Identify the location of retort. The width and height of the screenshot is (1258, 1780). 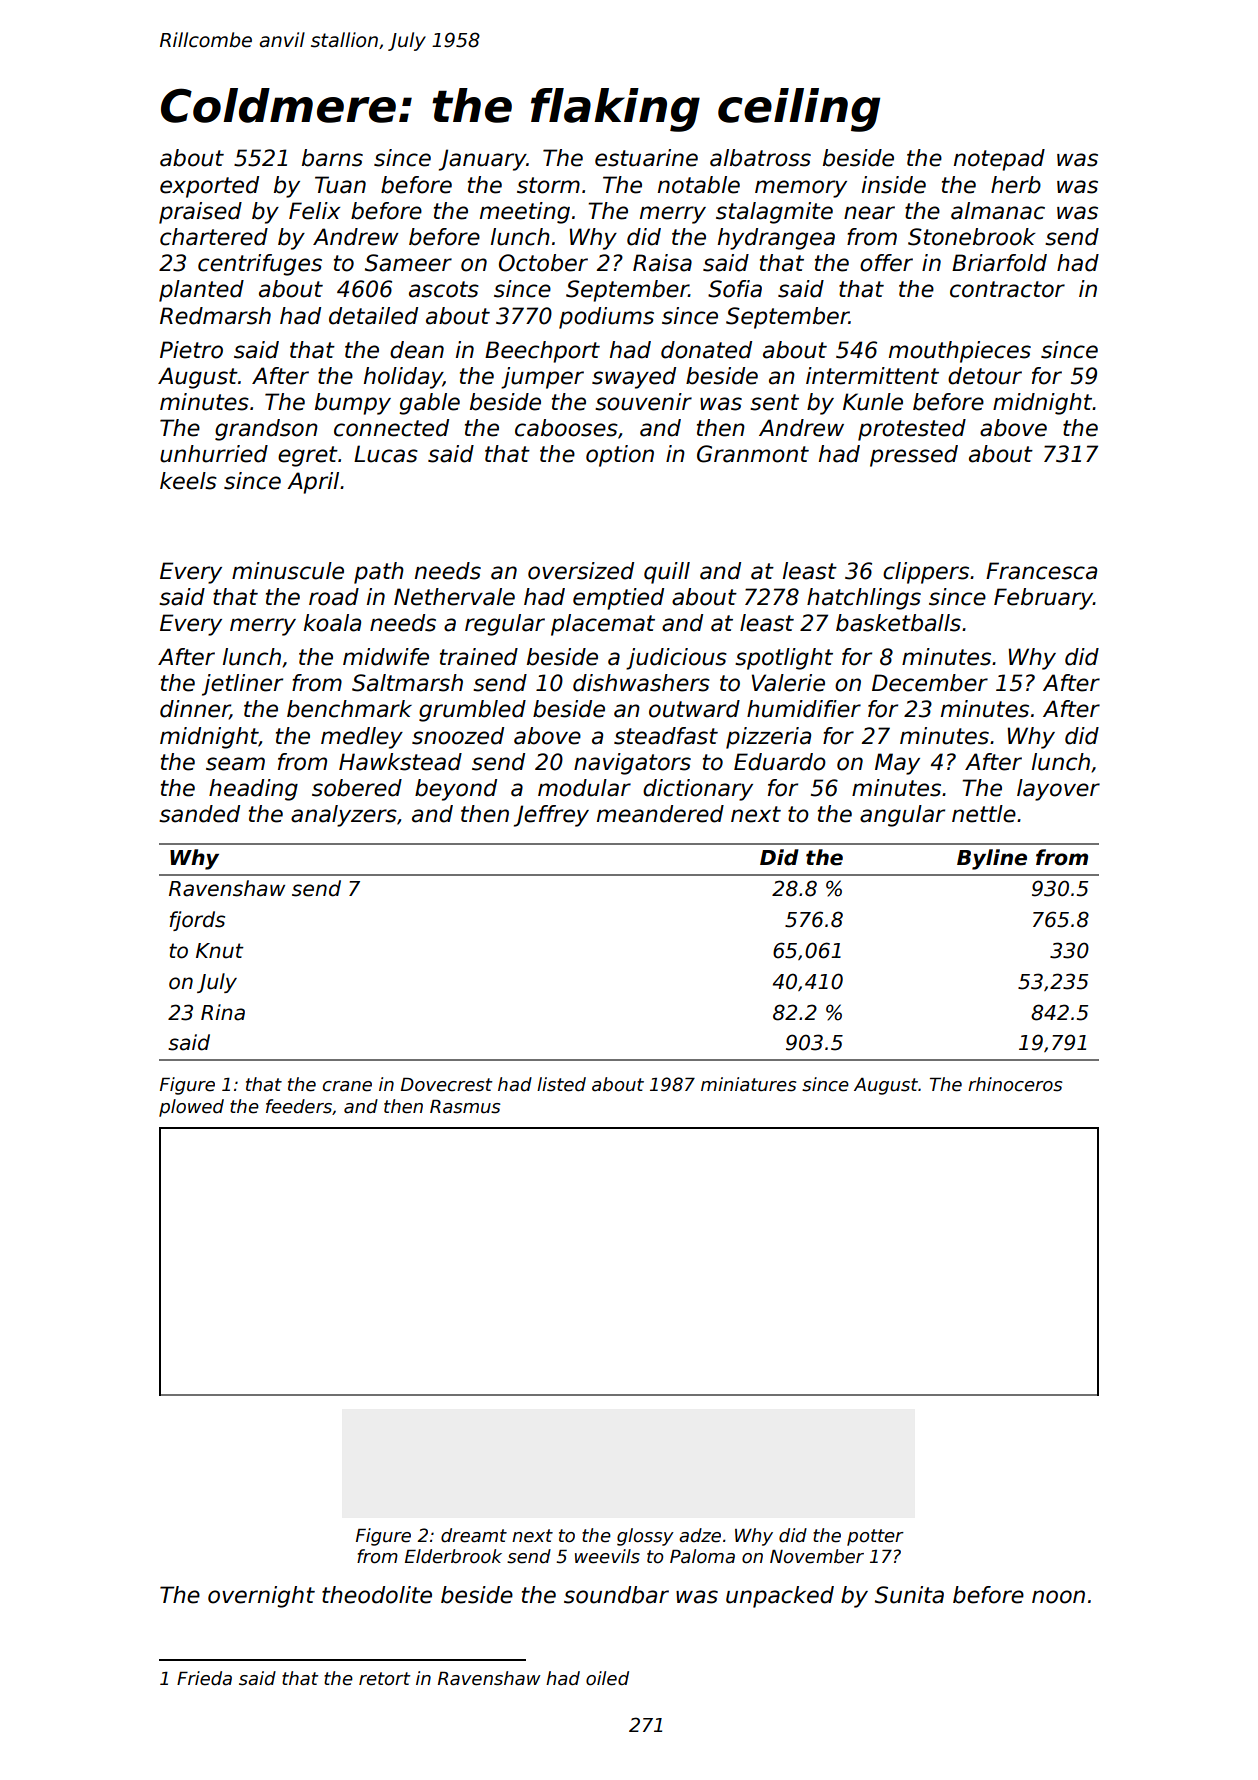
(384, 1679).
